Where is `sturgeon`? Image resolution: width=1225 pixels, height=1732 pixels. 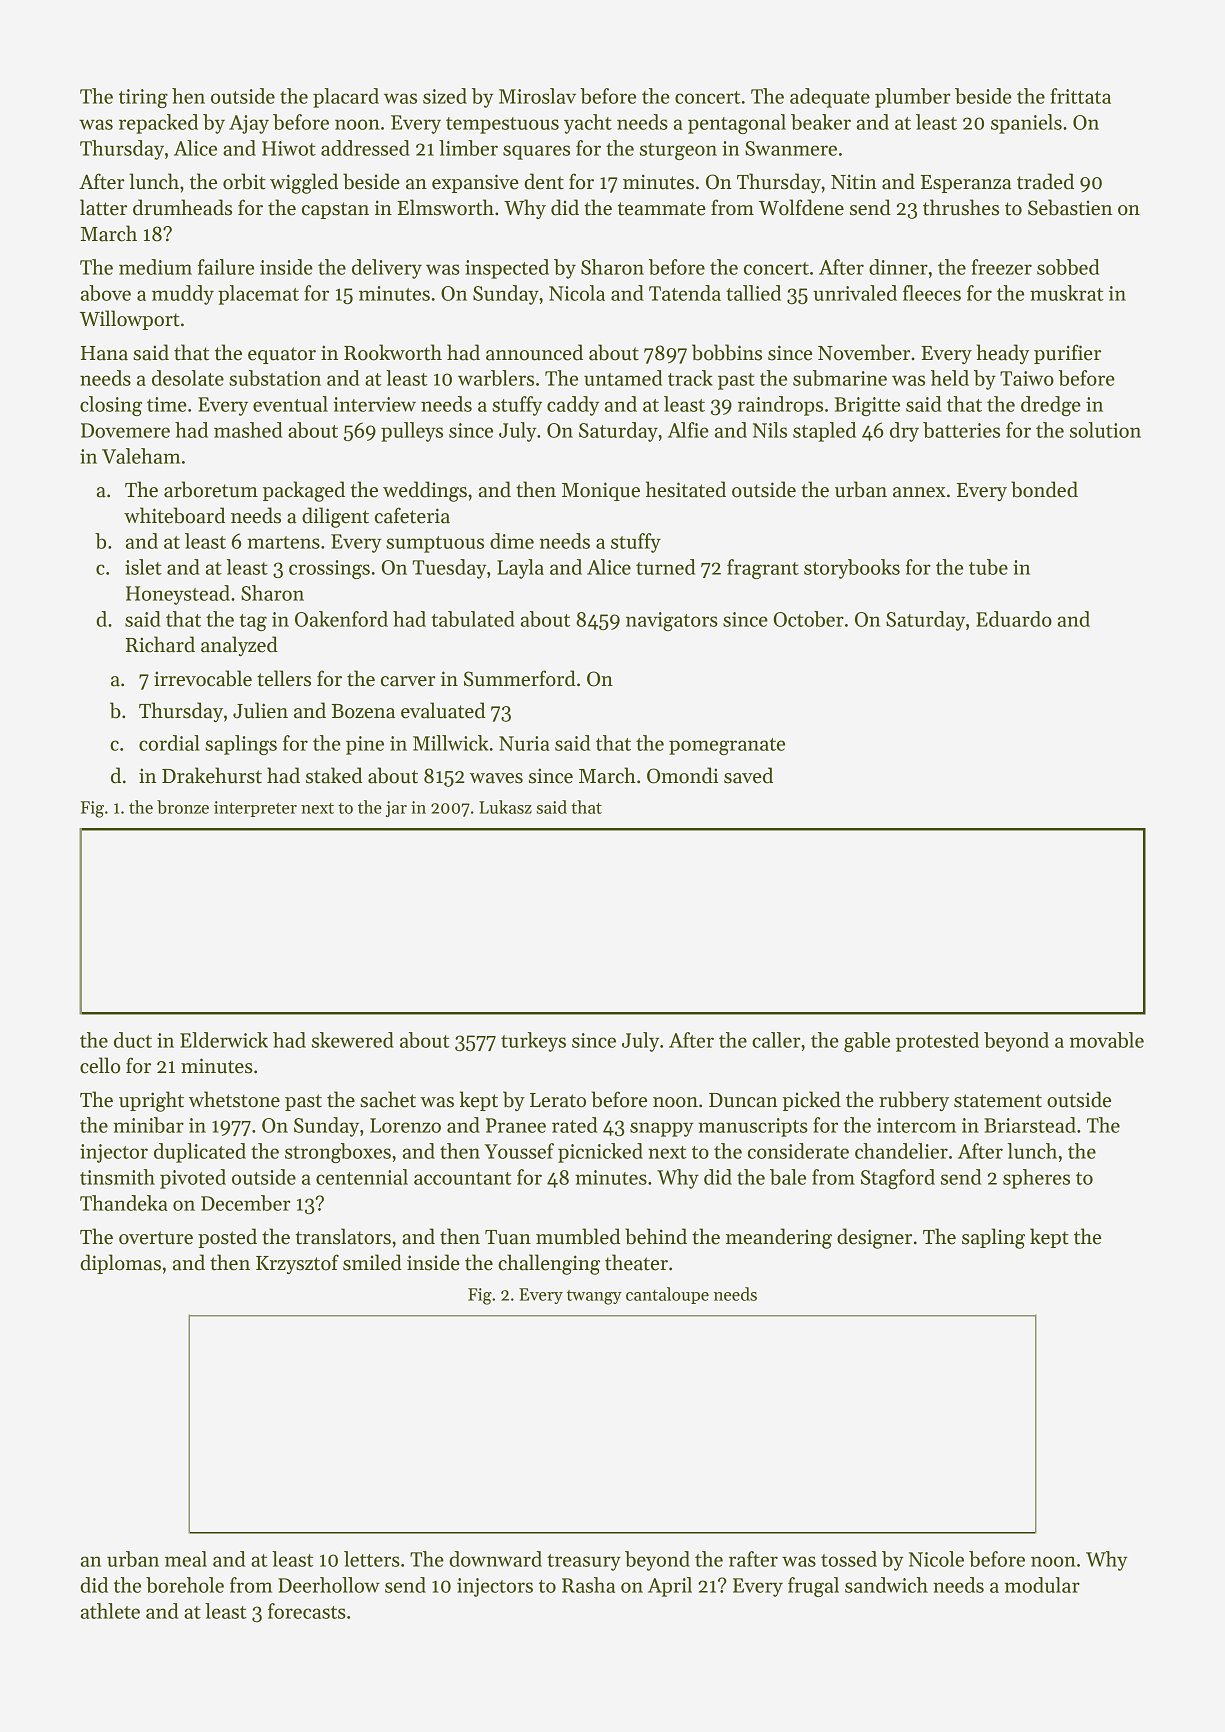 sturgeon is located at coordinates (678, 151).
